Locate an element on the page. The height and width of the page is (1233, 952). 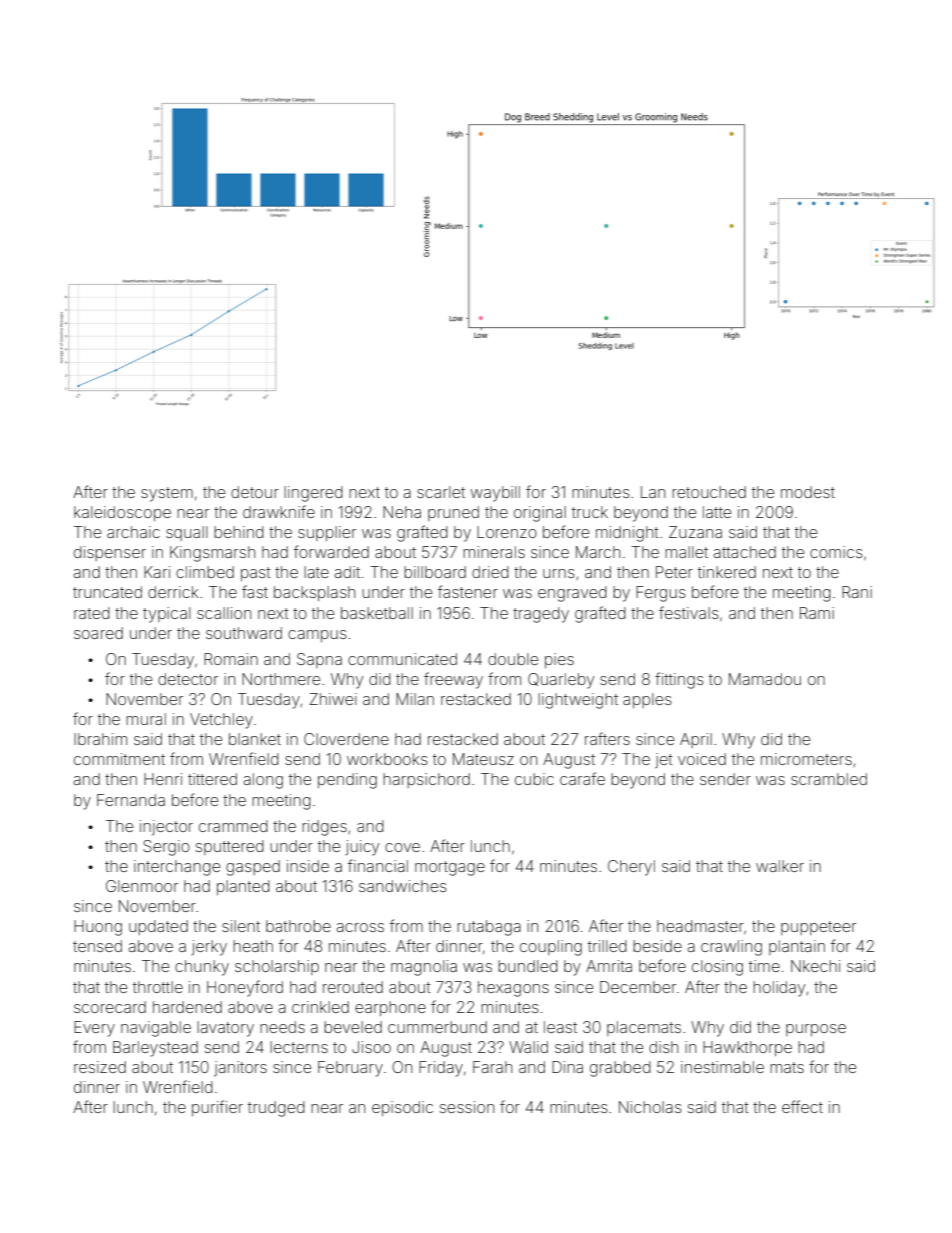
behind is located at coordinates (239, 532).
